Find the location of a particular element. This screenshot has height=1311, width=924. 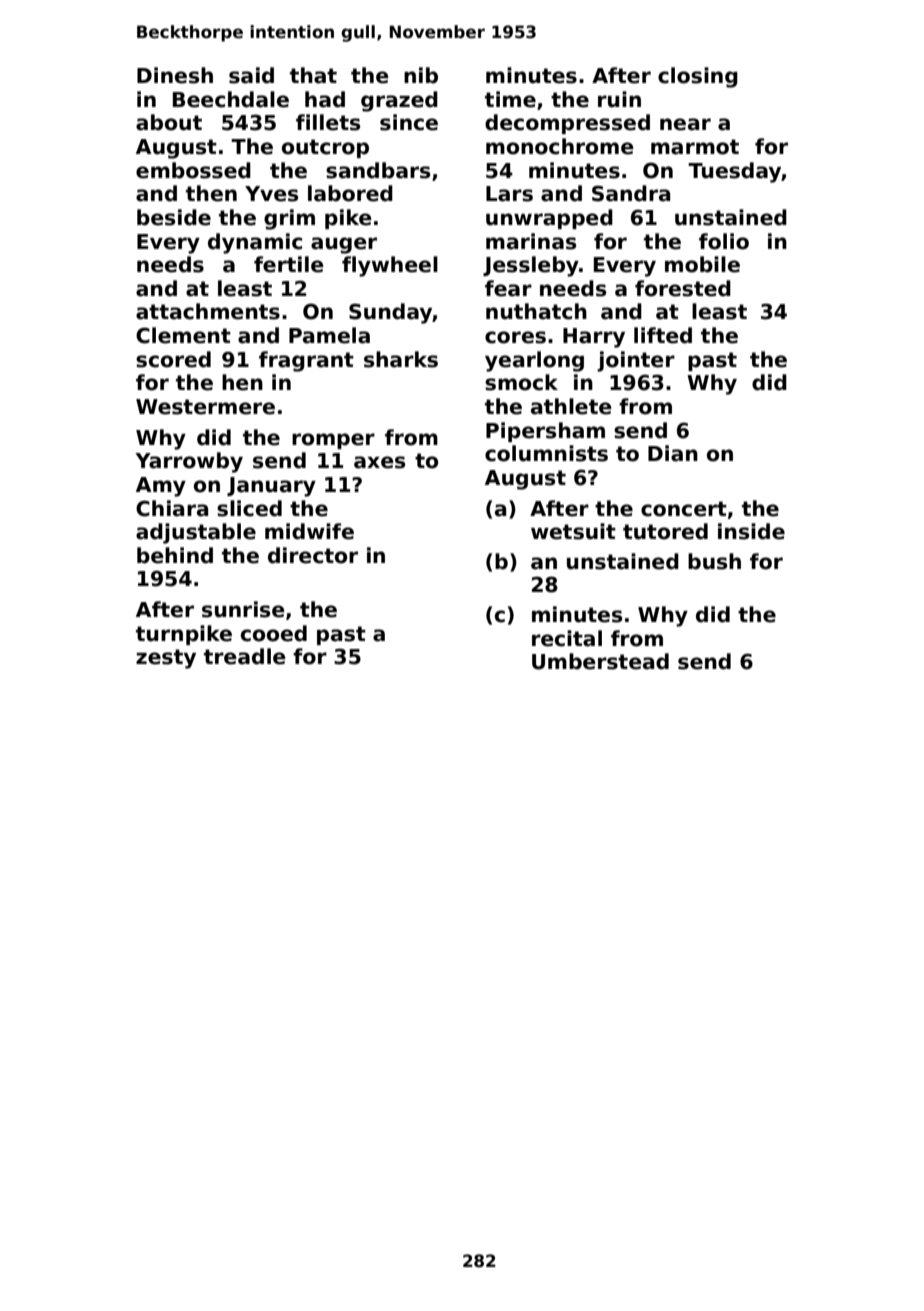

Dian is located at coordinates (673, 453).
